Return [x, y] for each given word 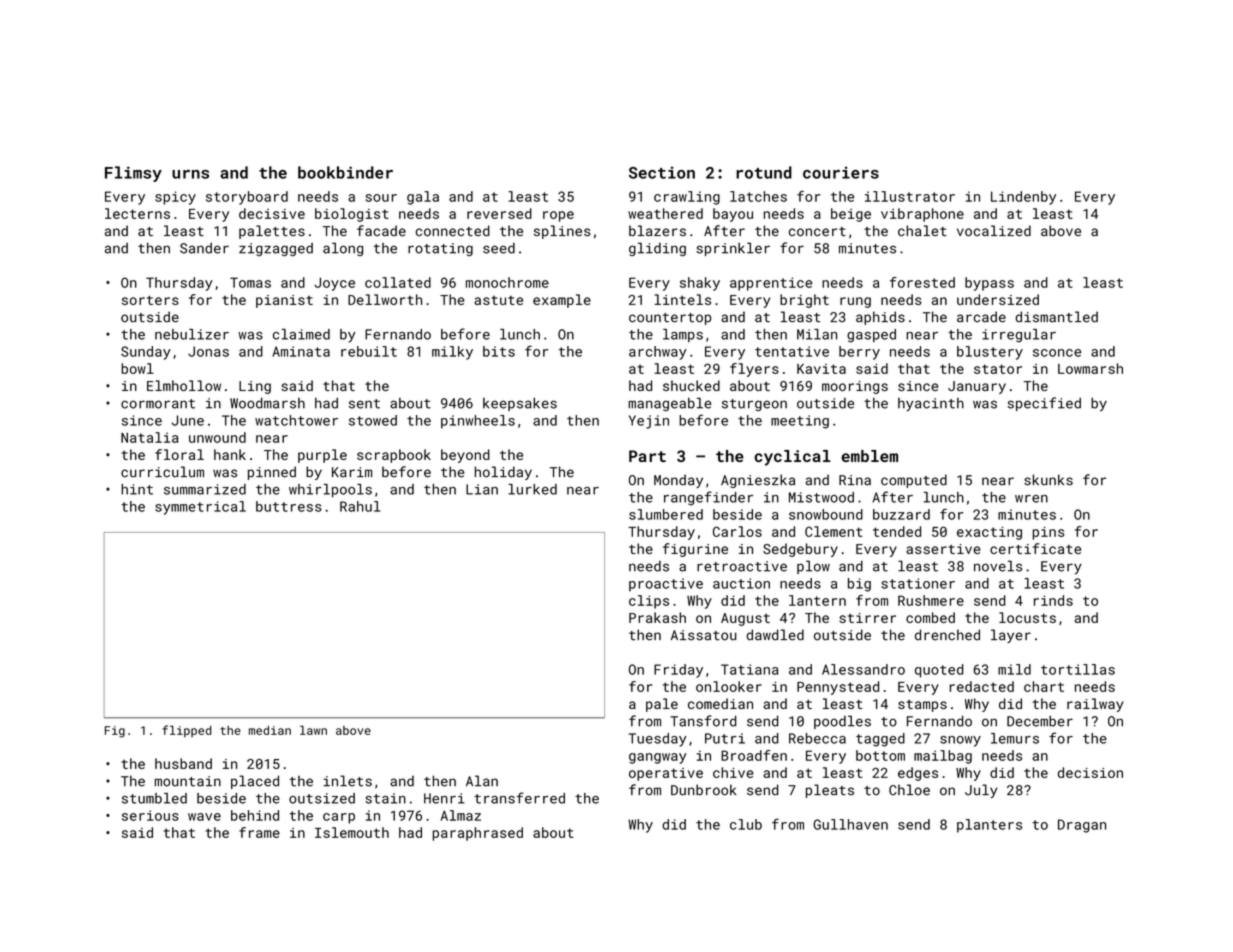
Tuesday [657, 740]
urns [190, 174]
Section [662, 172]
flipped [187, 731]
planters [989, 826]
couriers [841, 172]
